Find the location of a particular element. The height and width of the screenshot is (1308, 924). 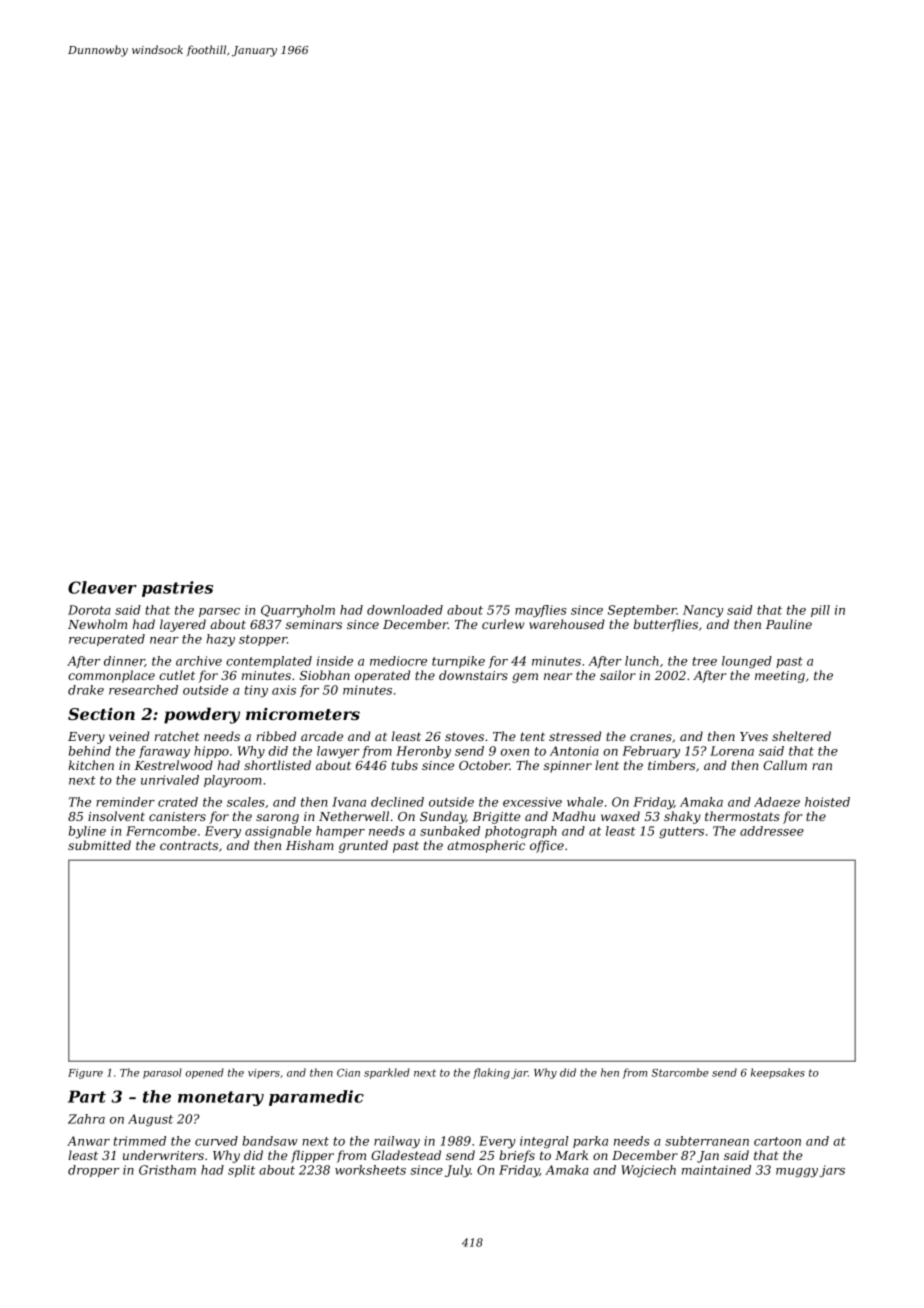

gutters is located at coordinates (681, 832).
